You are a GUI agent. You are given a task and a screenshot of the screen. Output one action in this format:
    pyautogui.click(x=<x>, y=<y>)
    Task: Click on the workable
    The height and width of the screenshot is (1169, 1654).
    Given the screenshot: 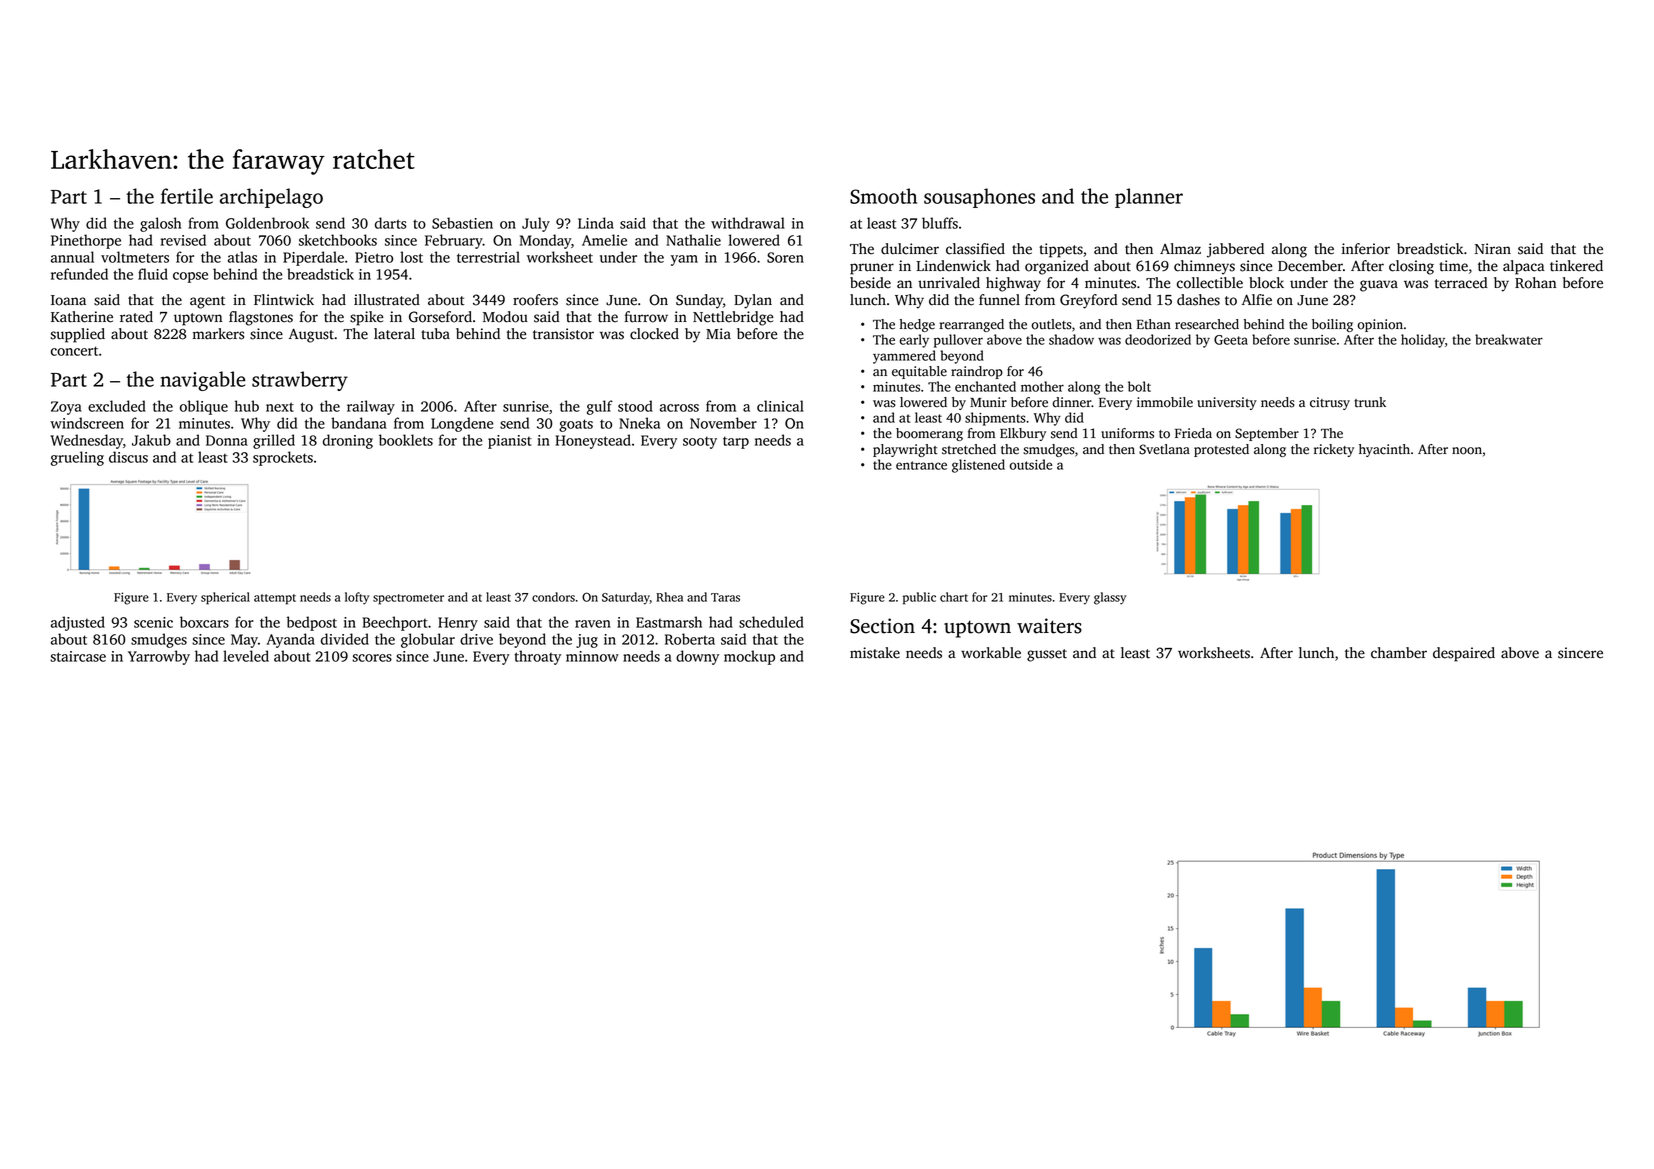 What is the action you would take?
    pyautogui.click(x=991, y=653)
